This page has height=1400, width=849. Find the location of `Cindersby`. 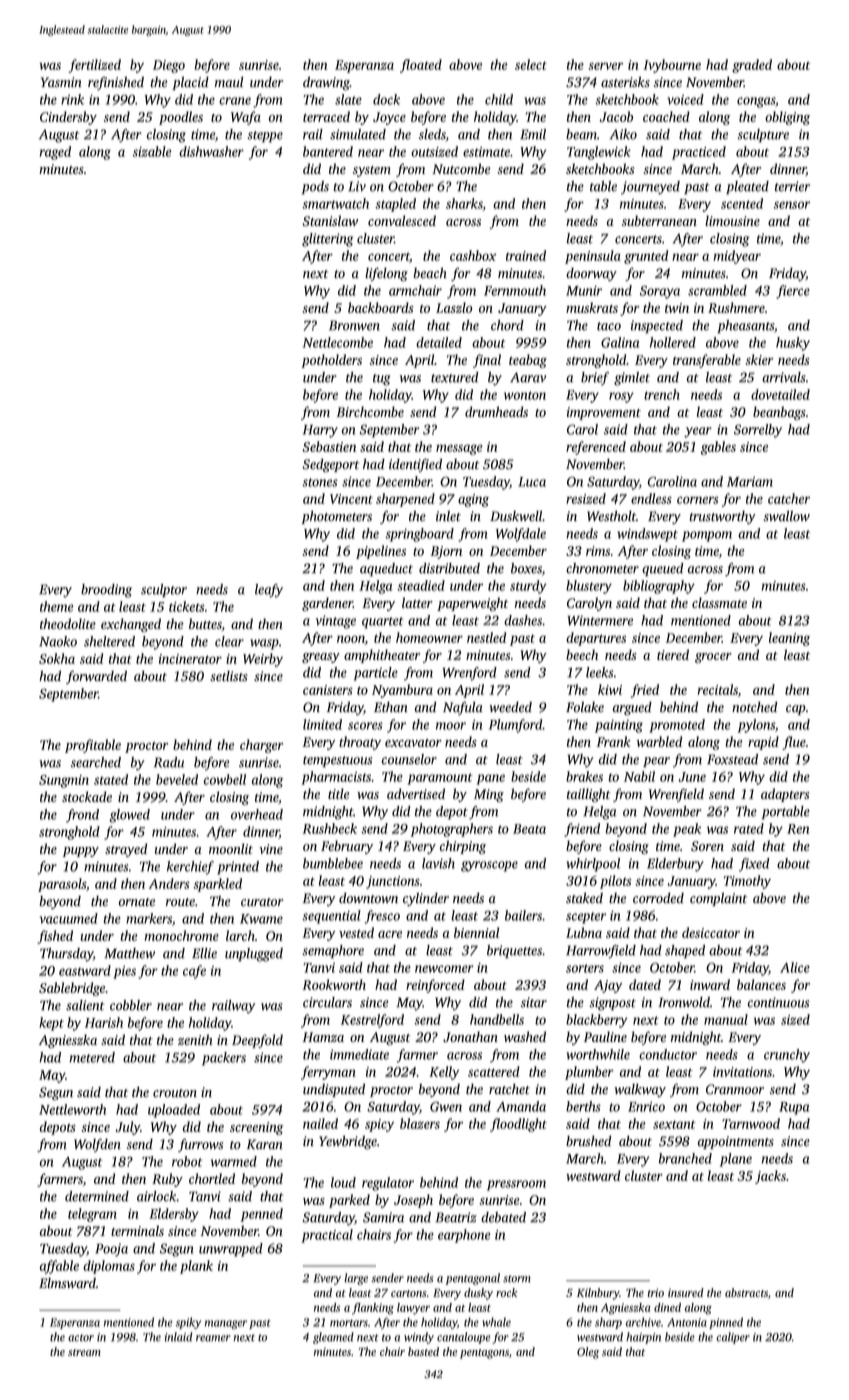

Cindersby is located at coordinates (68, 118).
